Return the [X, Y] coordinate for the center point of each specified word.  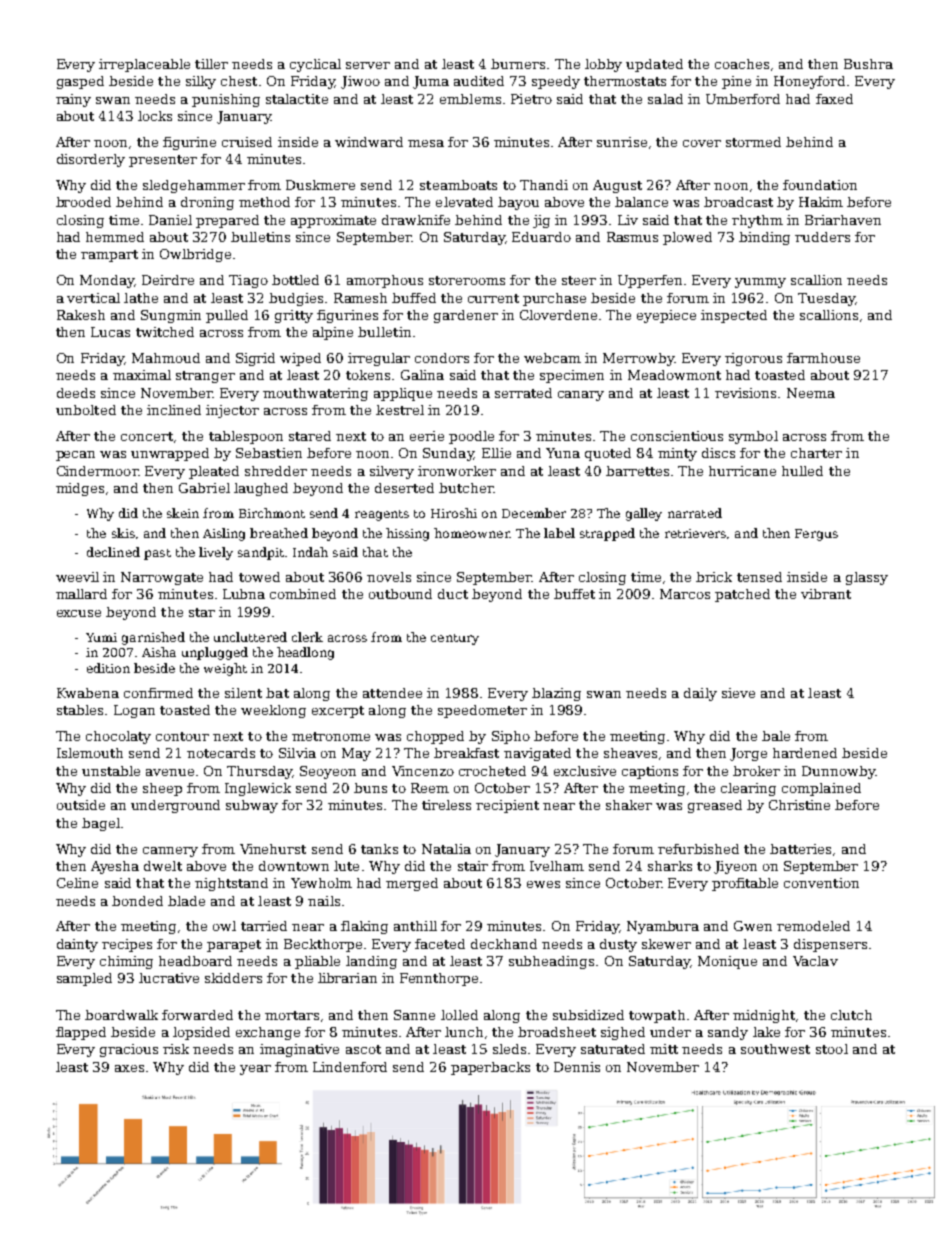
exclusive [585, 771]
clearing [748, 789]
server [368, 65]
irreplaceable [144, 65]
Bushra [868, 64]
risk [176, 1049]
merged [412, 884]
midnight [764, 1016]
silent [243, 693]
